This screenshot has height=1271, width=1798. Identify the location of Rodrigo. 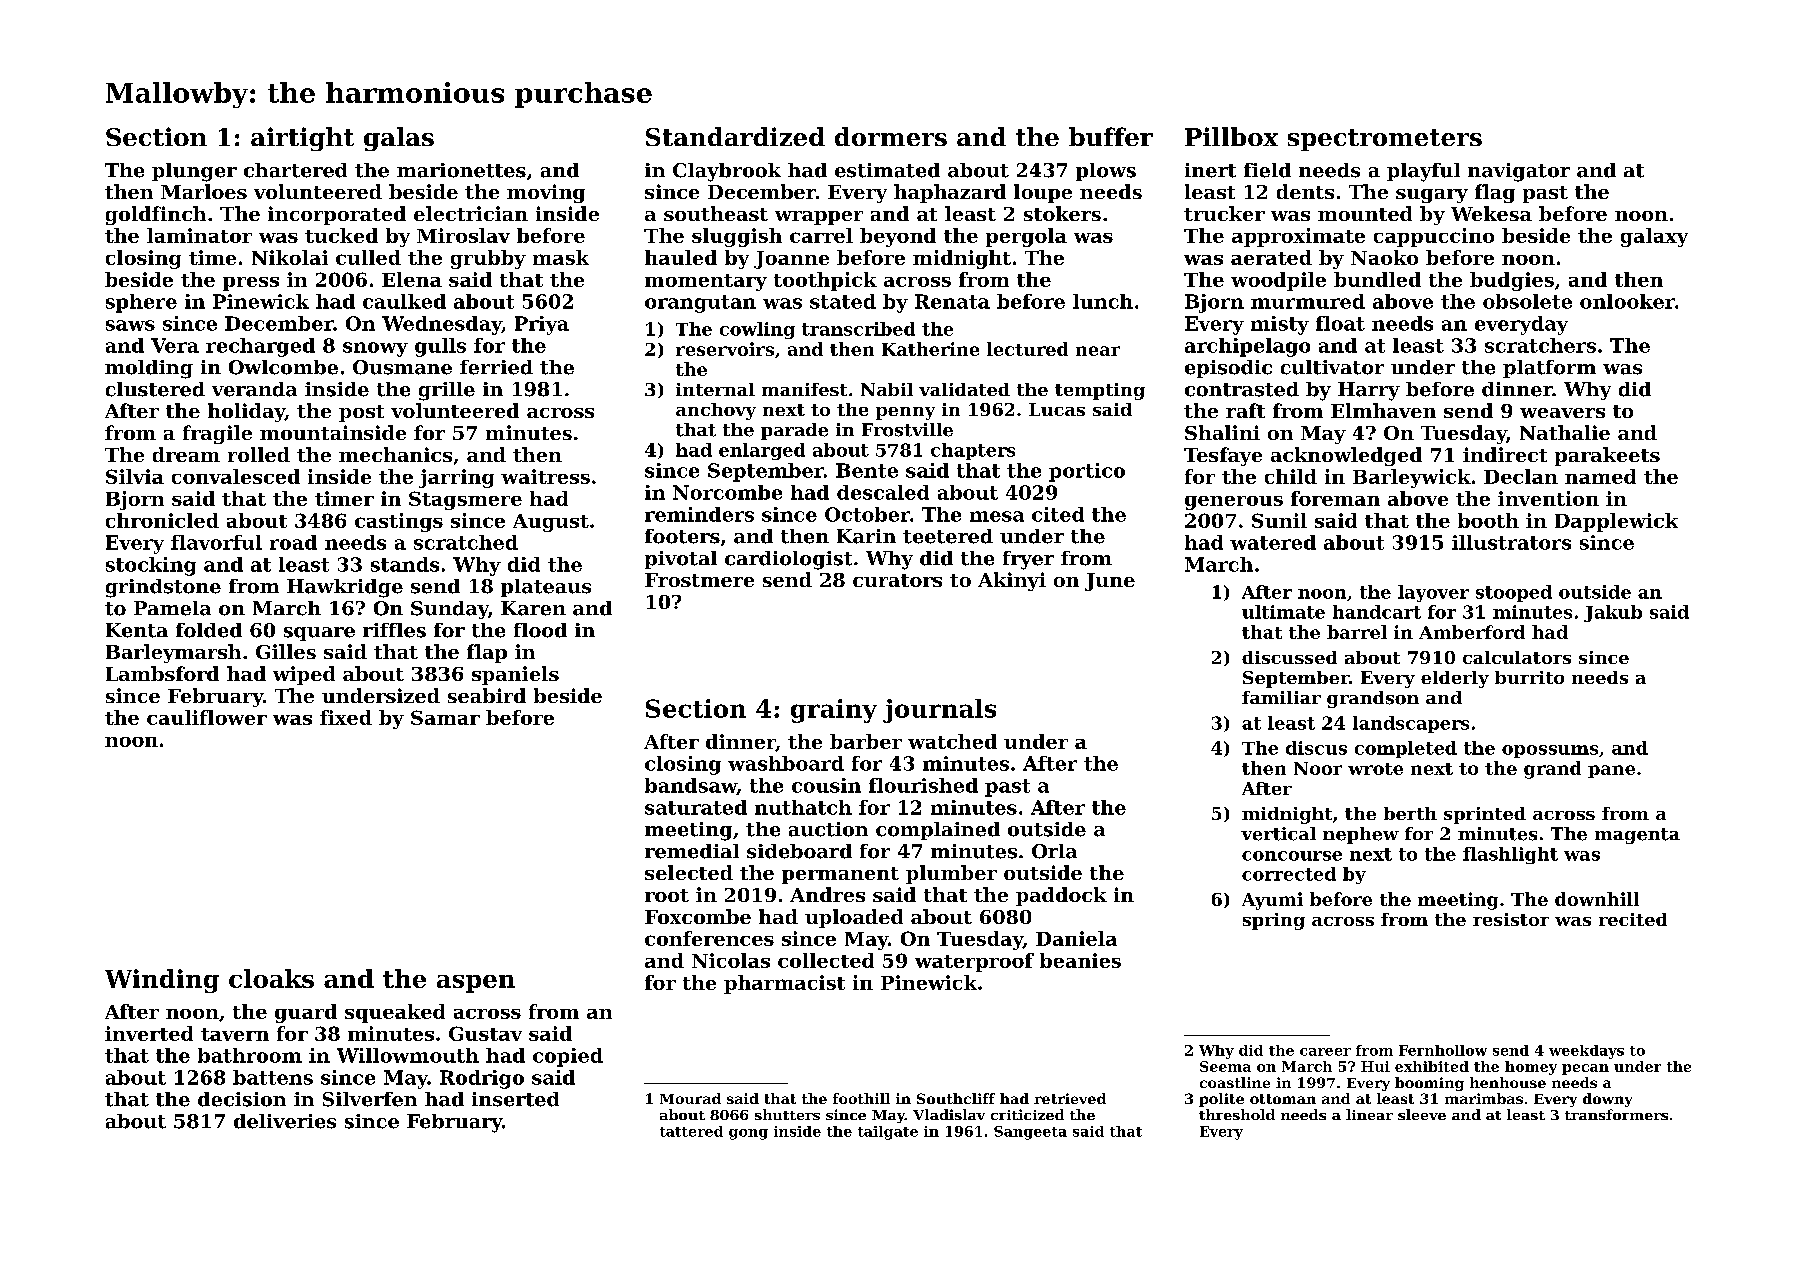
(482, 1079).
